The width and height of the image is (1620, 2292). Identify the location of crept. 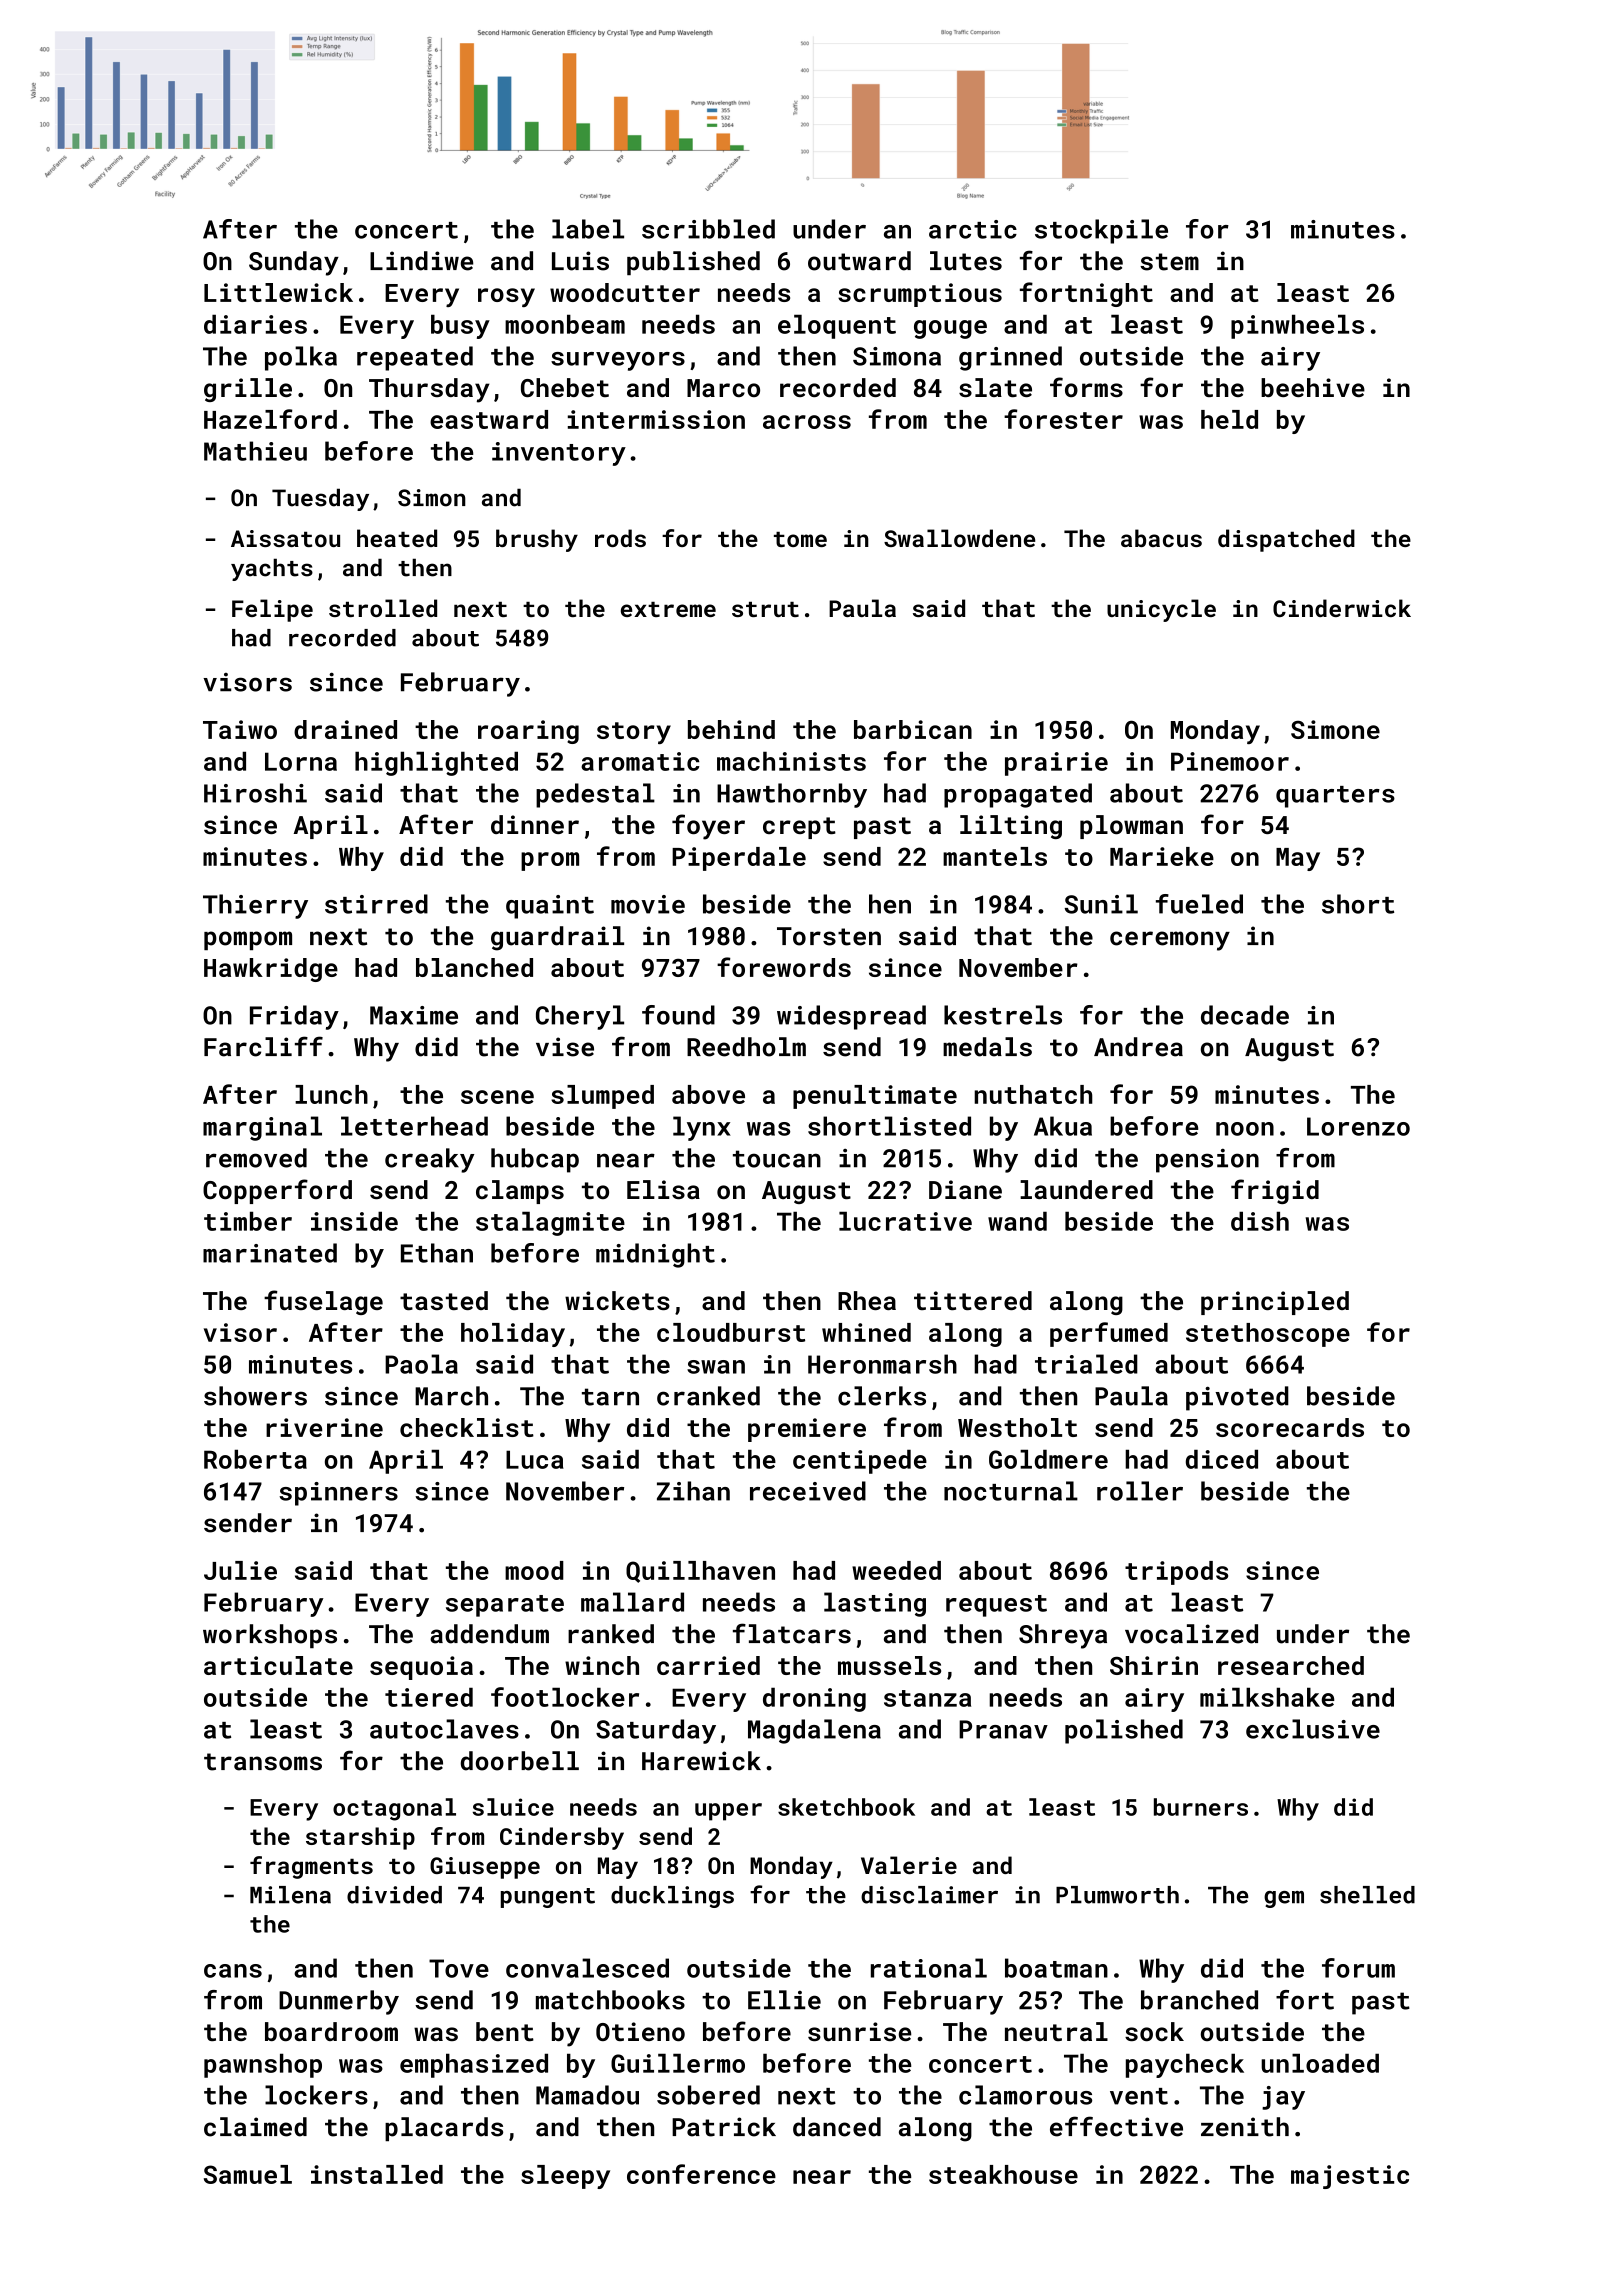
(799, 828).
